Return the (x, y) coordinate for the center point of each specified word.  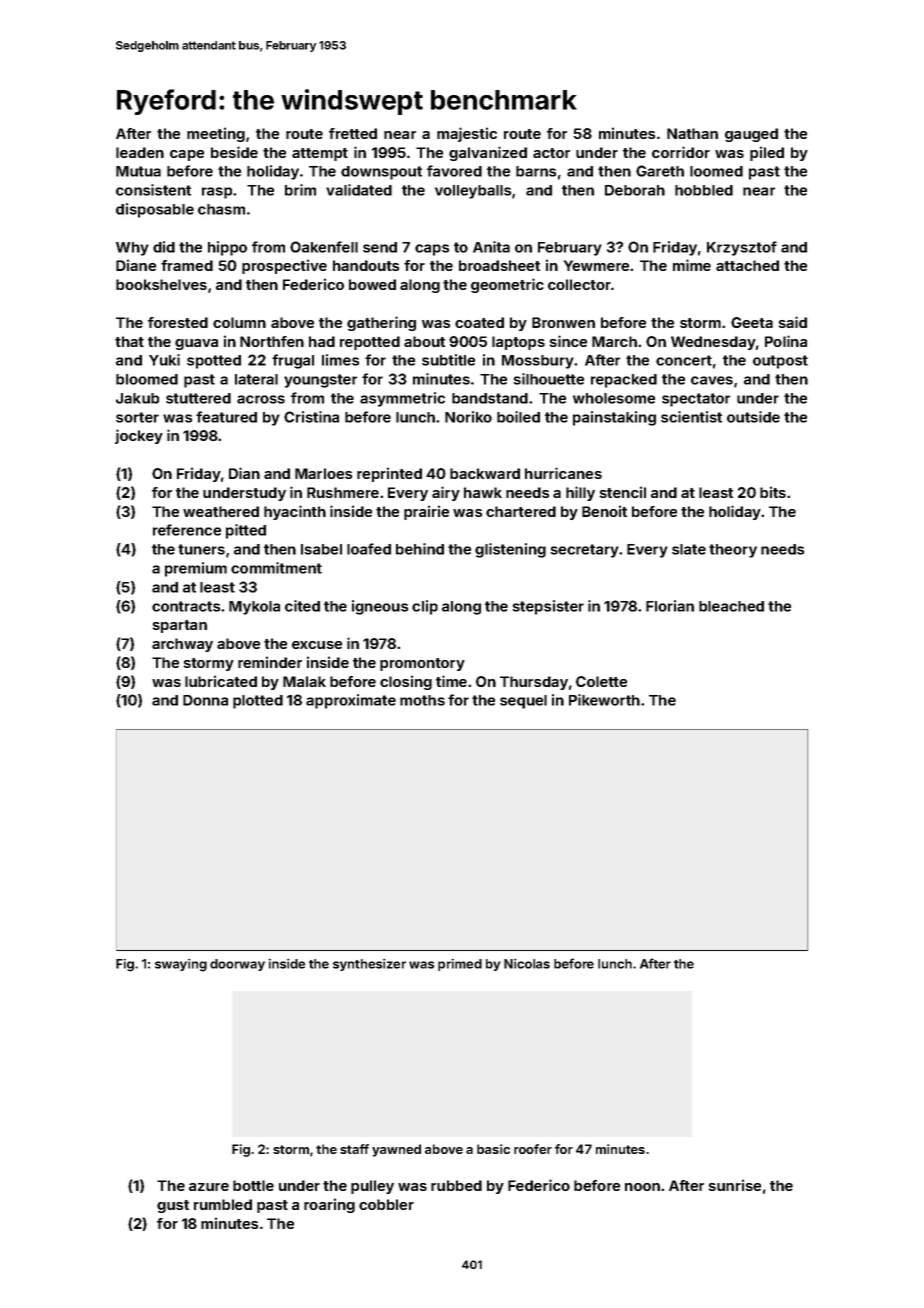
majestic (467, 134)
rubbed (456, 1185)
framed (187, 265)
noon (642, 1187)
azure (209, 1187)
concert (684, 360)
